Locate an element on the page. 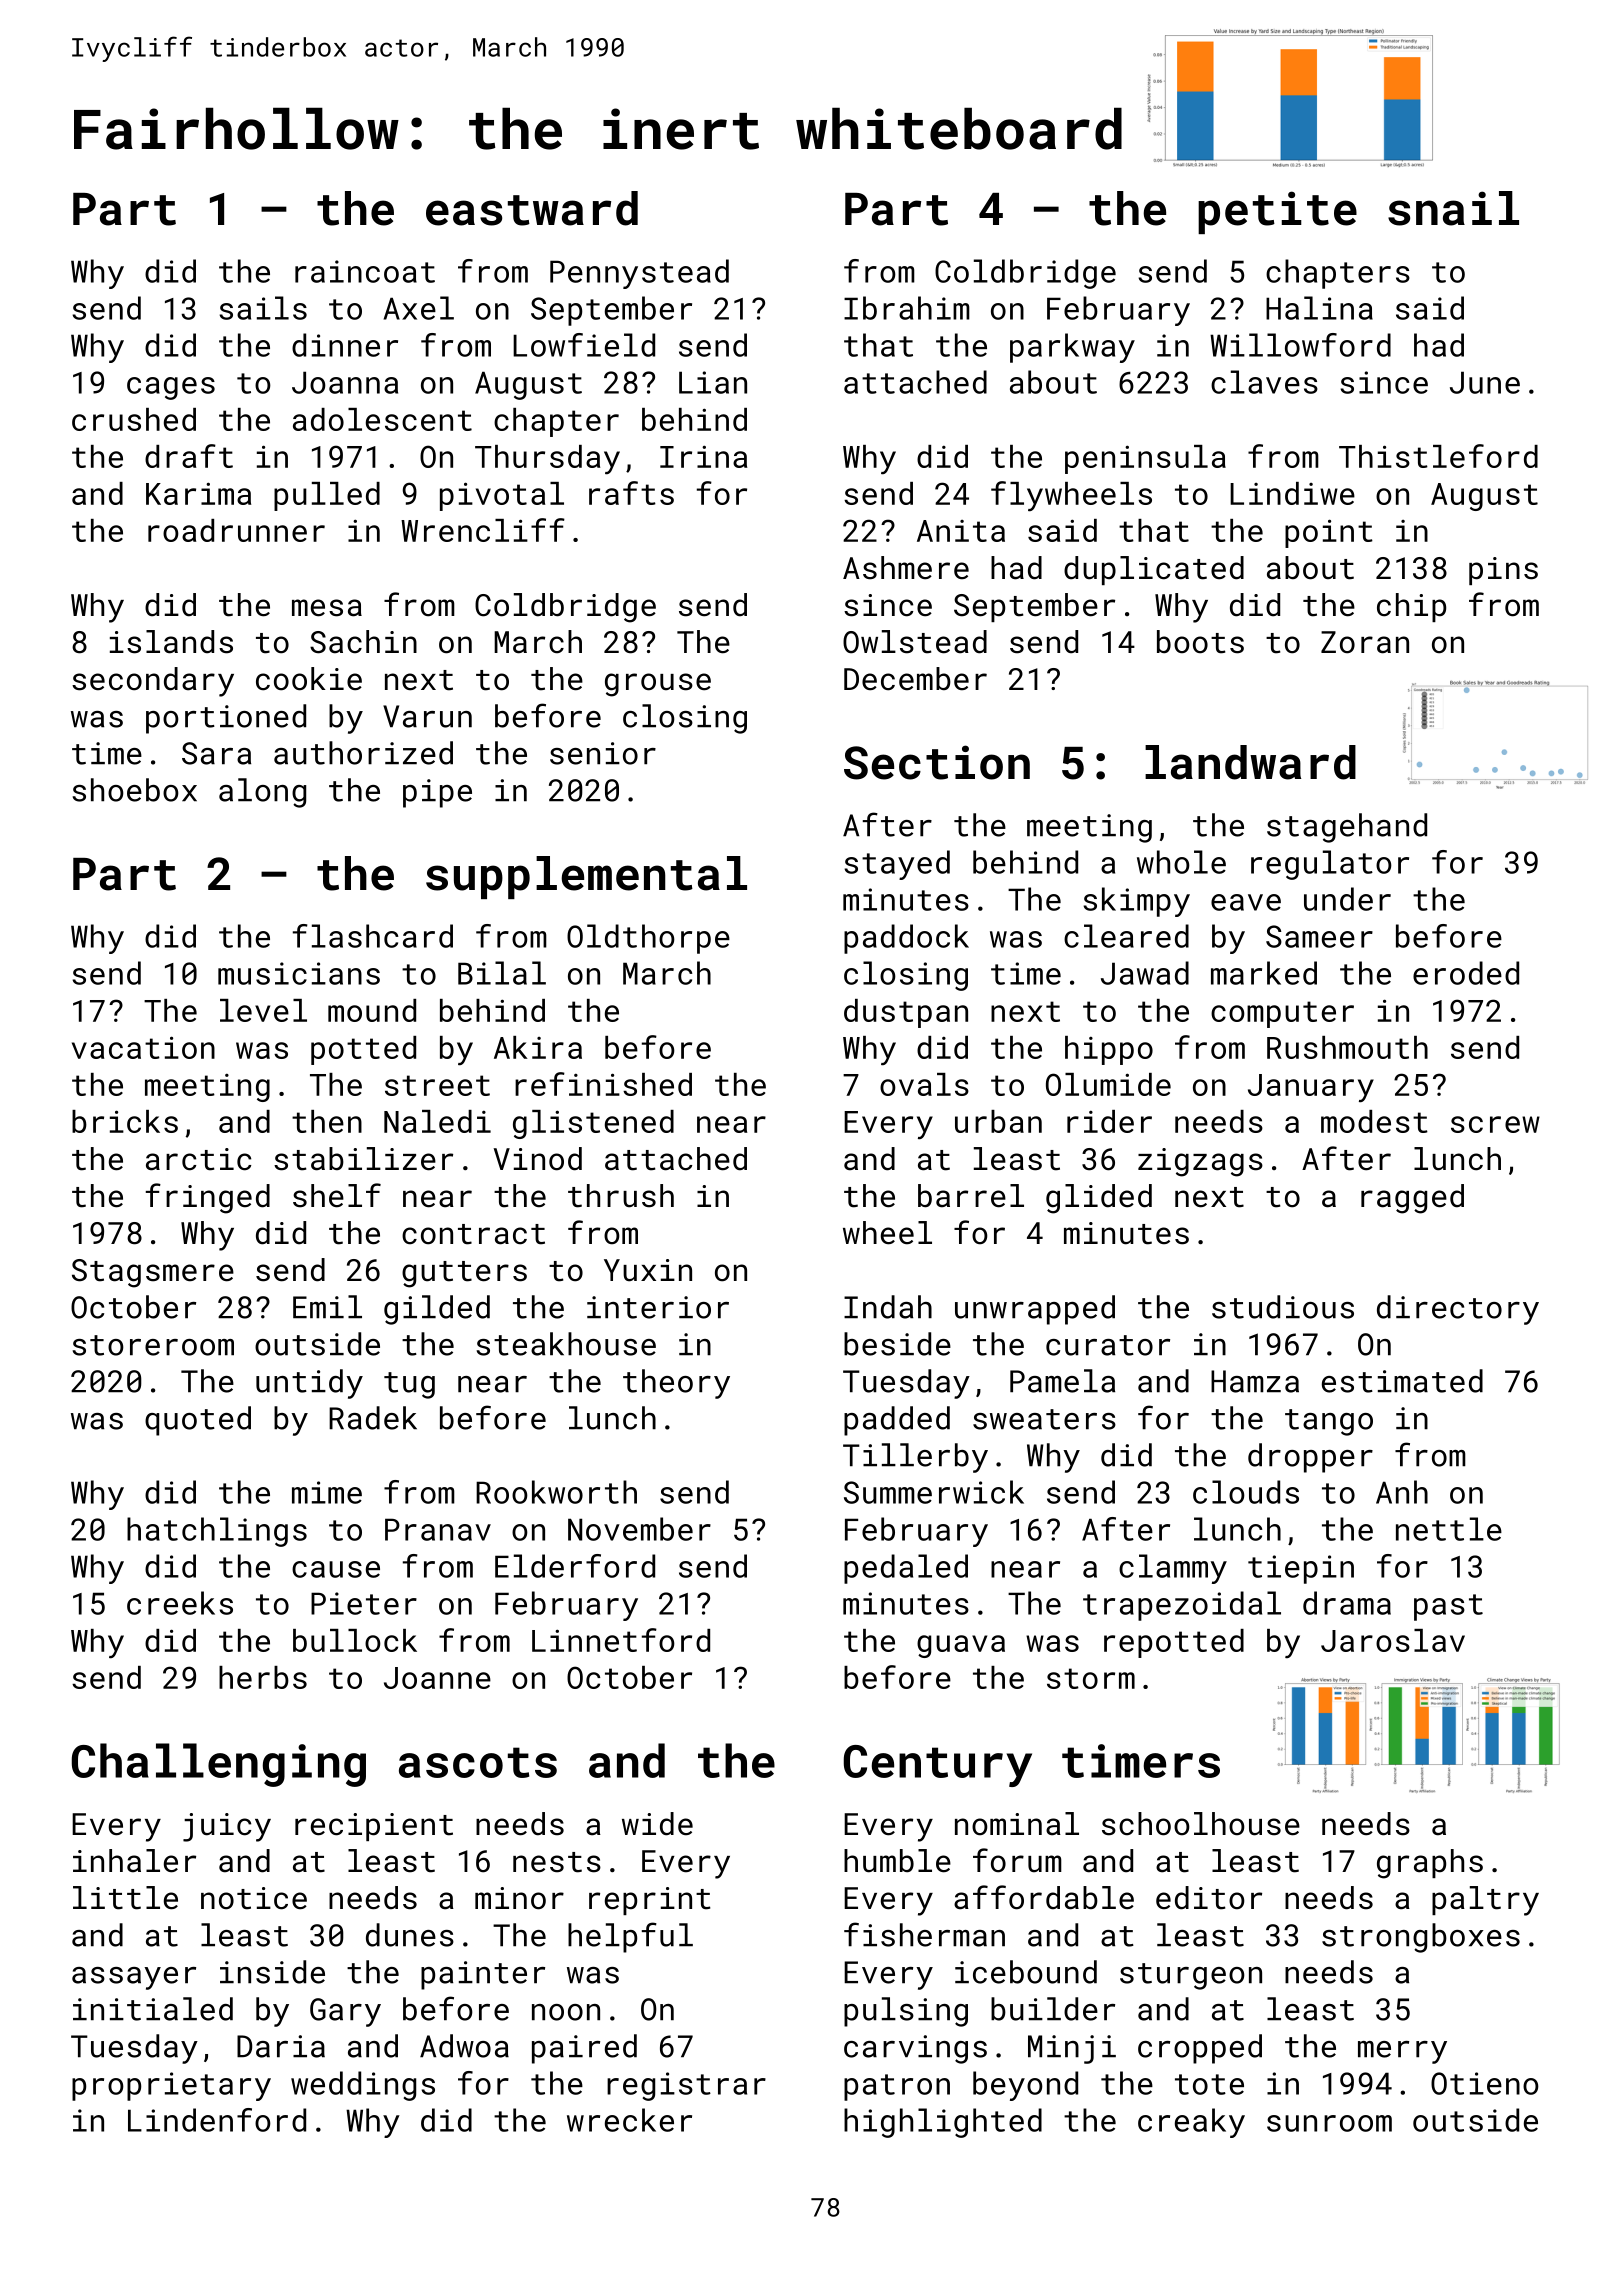 The image size is (1620, 2292). cause is located at coordinates (336, 1569).
